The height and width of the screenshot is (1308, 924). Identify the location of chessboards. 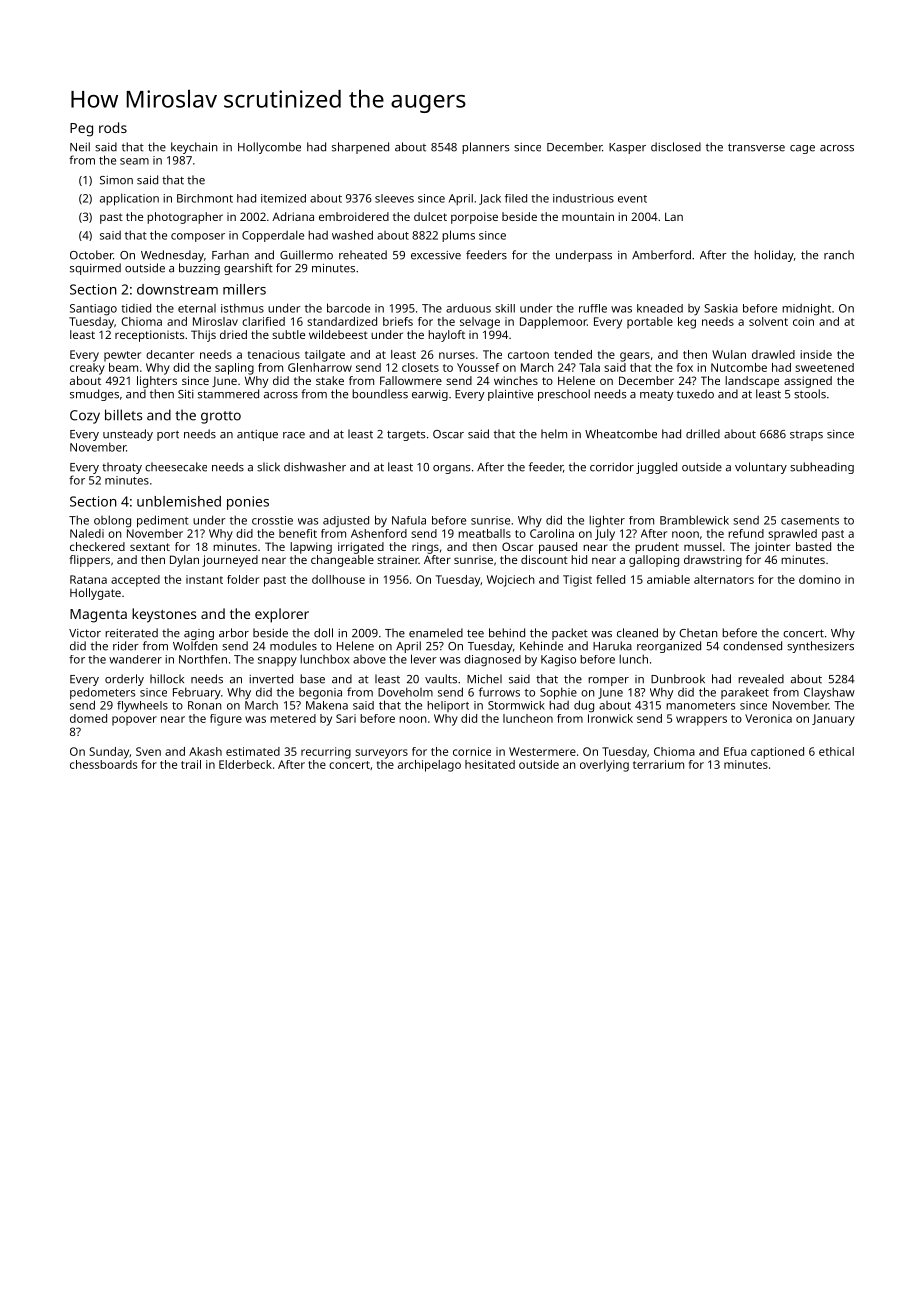
(103, 764).
